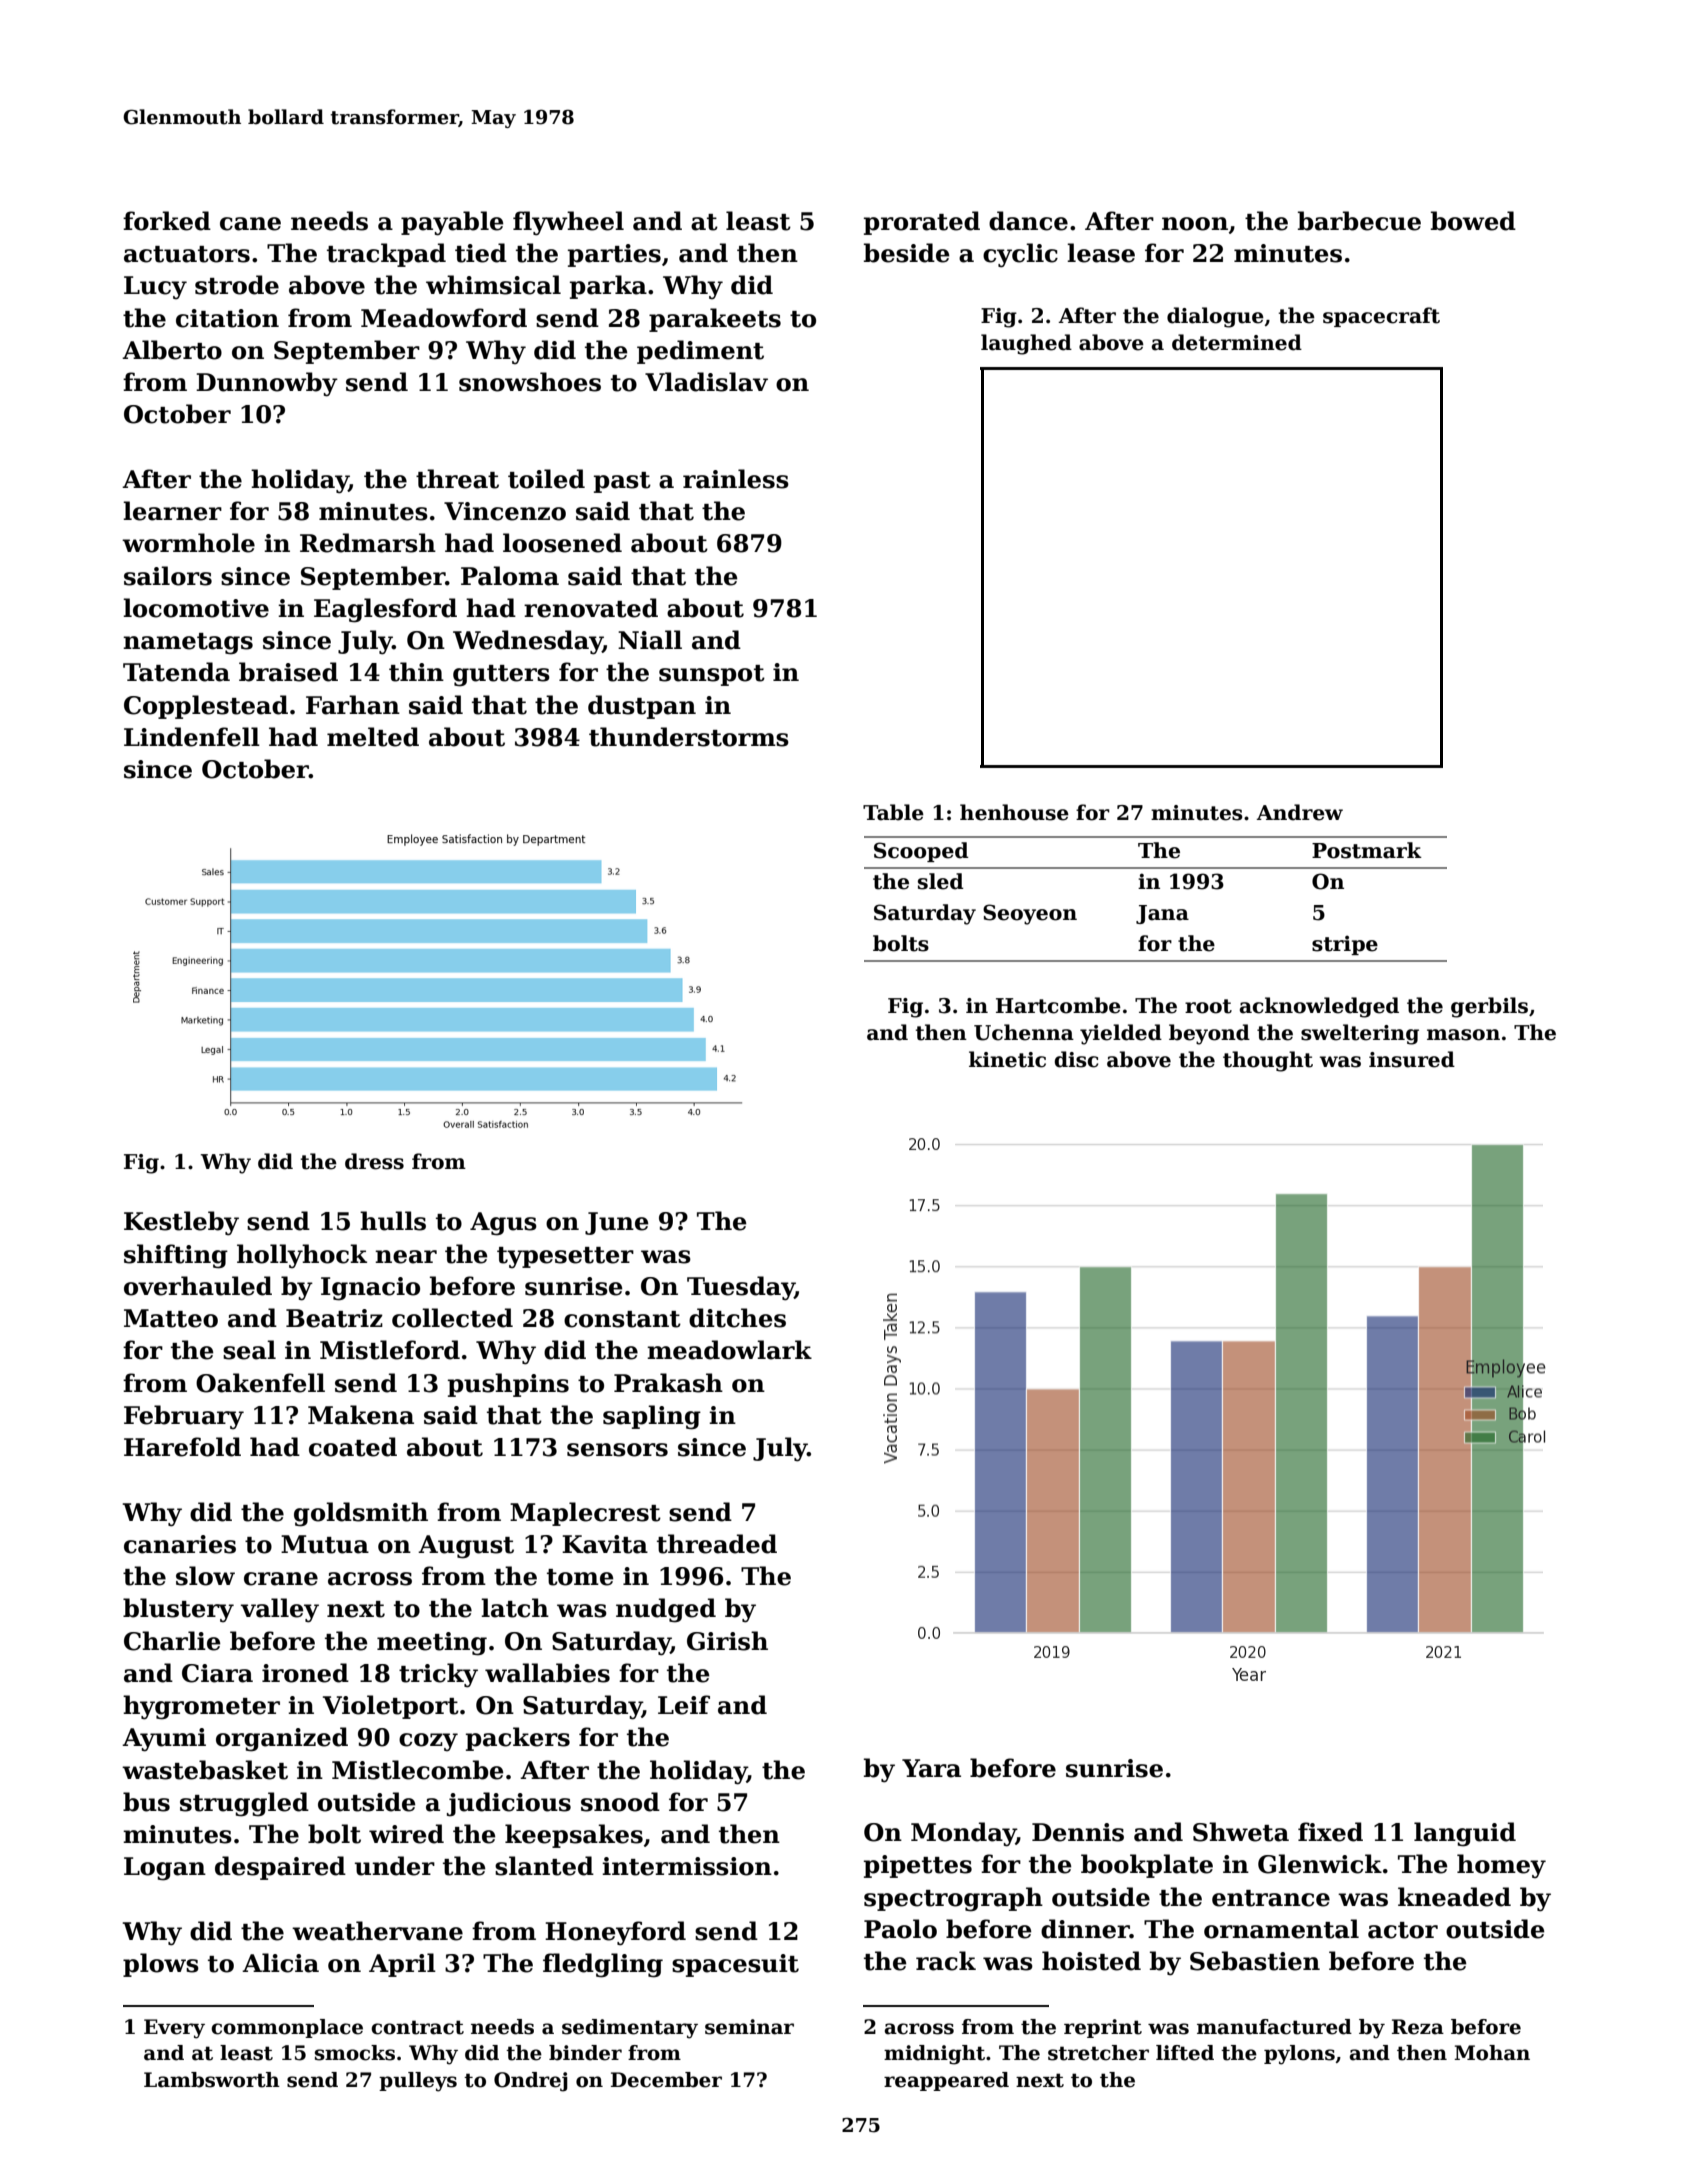 The height and width of the screenshot is (2178, 1683). What do you see at coordinates (737, 1318) in the screenshot?
I see `ditches` at bounding box center [737, 1318].
